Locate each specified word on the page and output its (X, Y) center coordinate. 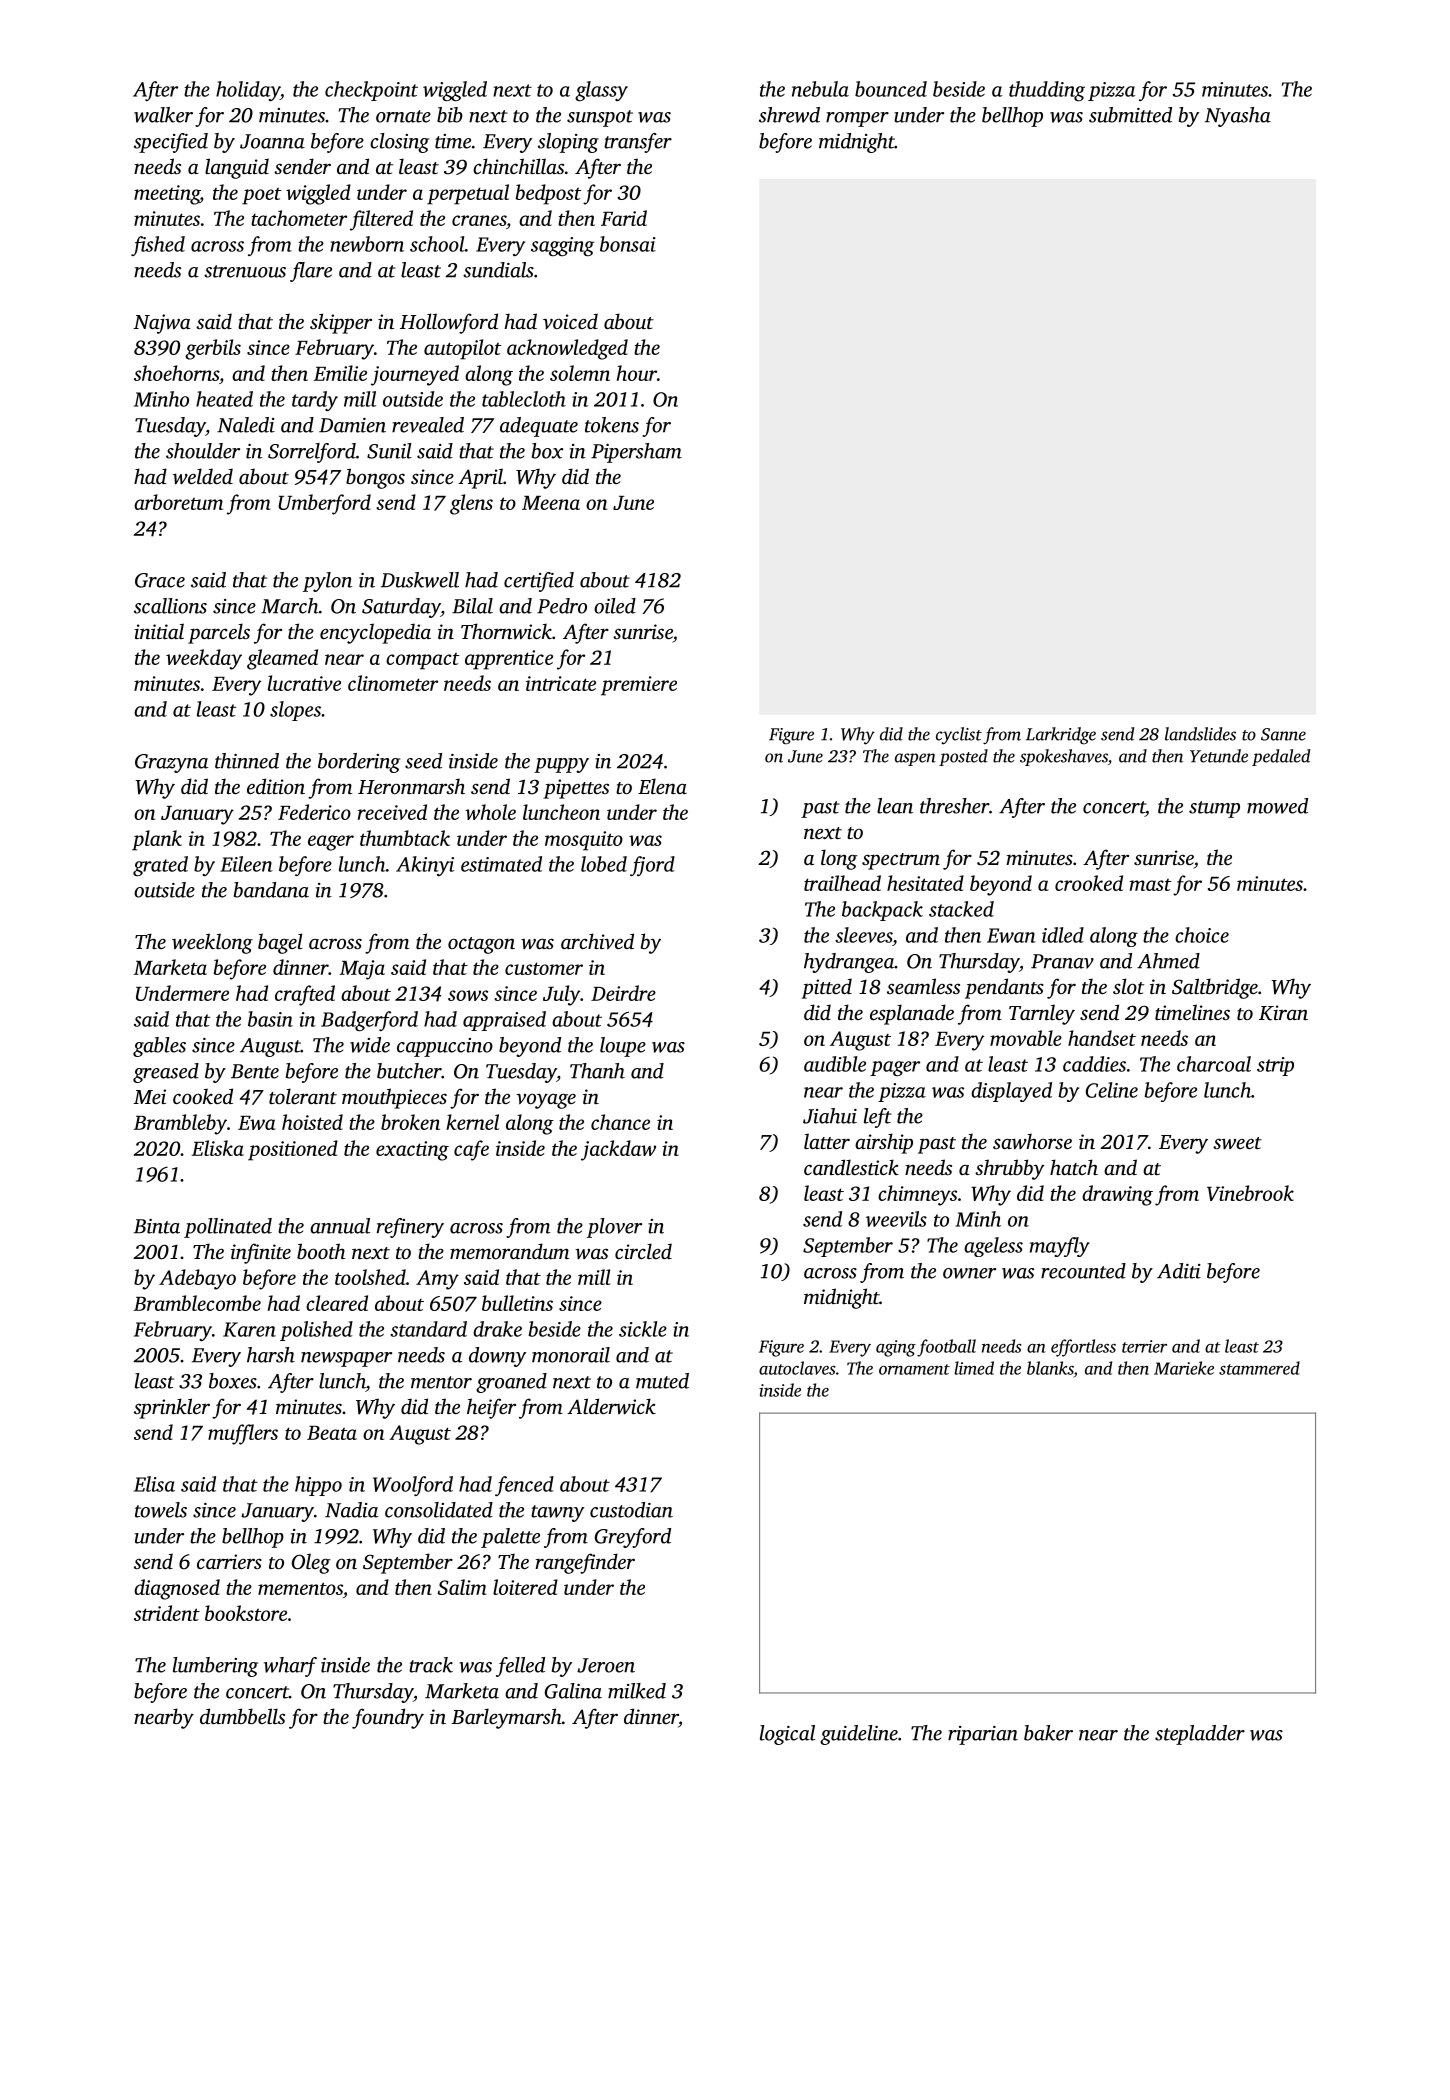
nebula (820, 89)
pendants (1004, 988)
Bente (255, 1071)
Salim (461, 1587)
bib (450, 115)
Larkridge (1061, 736)
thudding (1047, 91)
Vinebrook (1250, 1193)
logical (787, 1735)
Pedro (562, 606)
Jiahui (830, 1116)
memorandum (509, 1251)
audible (835, 1064)
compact (422, 661)
